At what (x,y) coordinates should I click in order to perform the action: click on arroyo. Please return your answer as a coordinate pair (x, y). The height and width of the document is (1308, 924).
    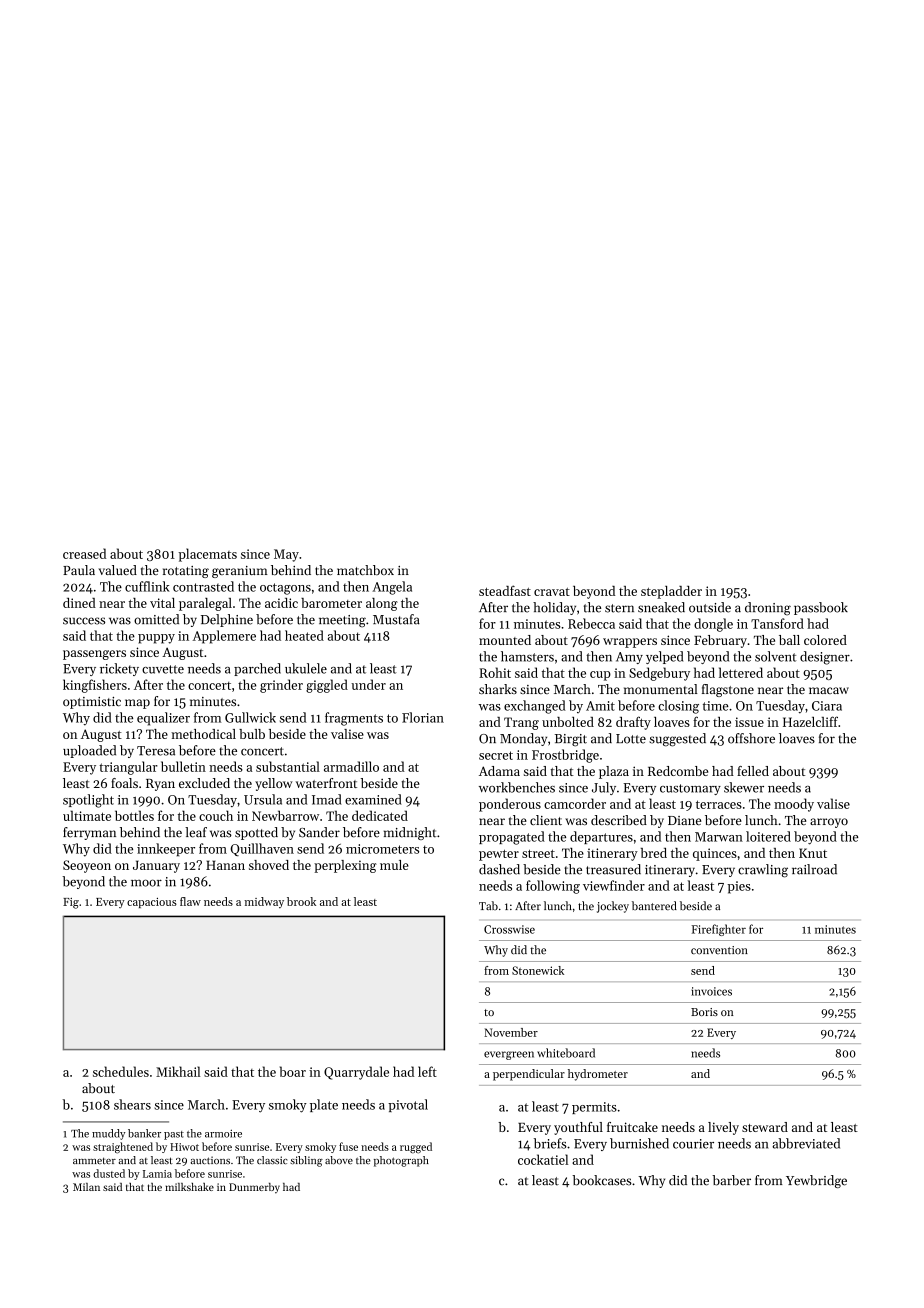
    Looking at the image, I should click on (829, 823).
